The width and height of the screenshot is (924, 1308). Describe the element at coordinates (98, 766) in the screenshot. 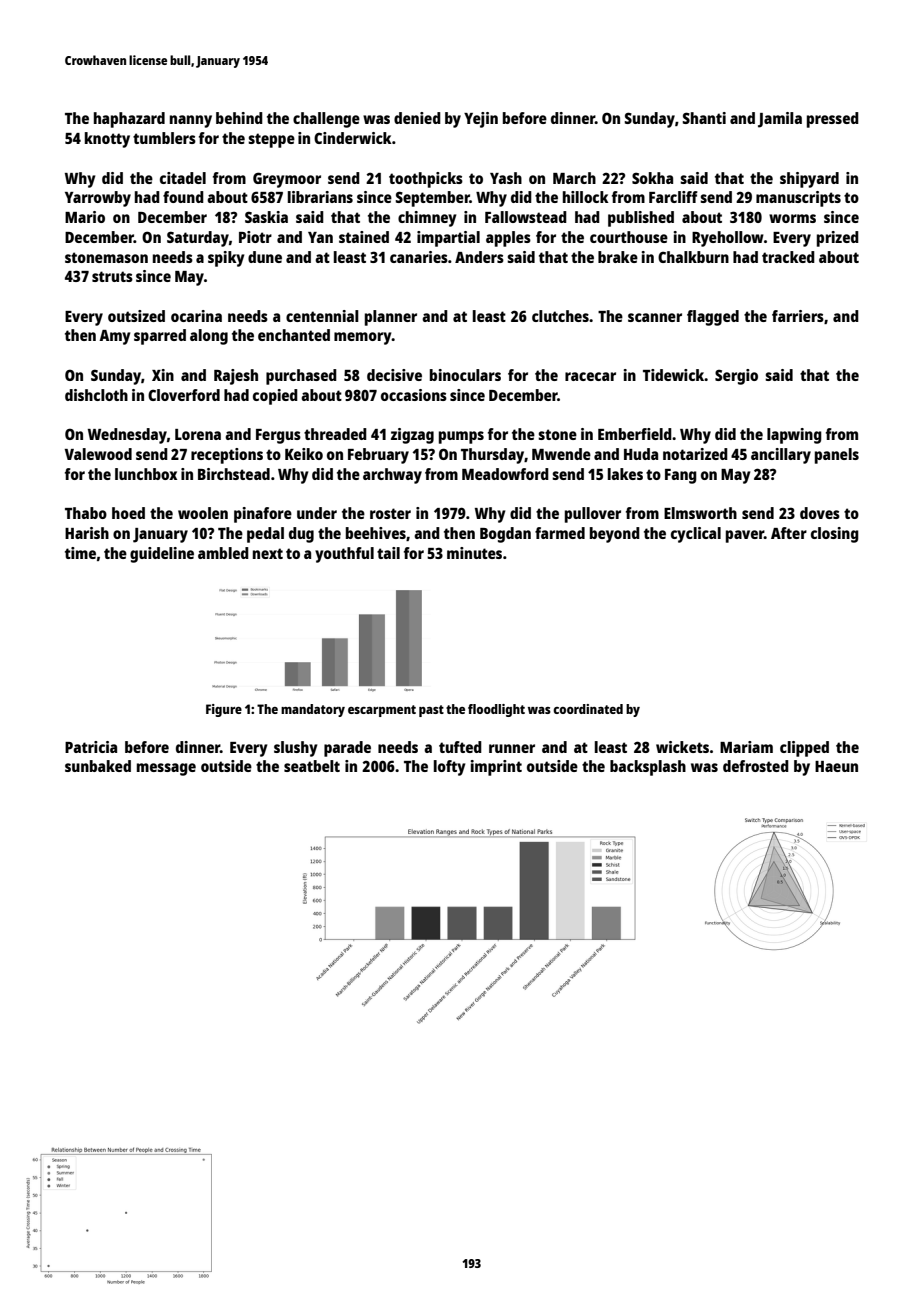

I see `sunbaked` at that location.
